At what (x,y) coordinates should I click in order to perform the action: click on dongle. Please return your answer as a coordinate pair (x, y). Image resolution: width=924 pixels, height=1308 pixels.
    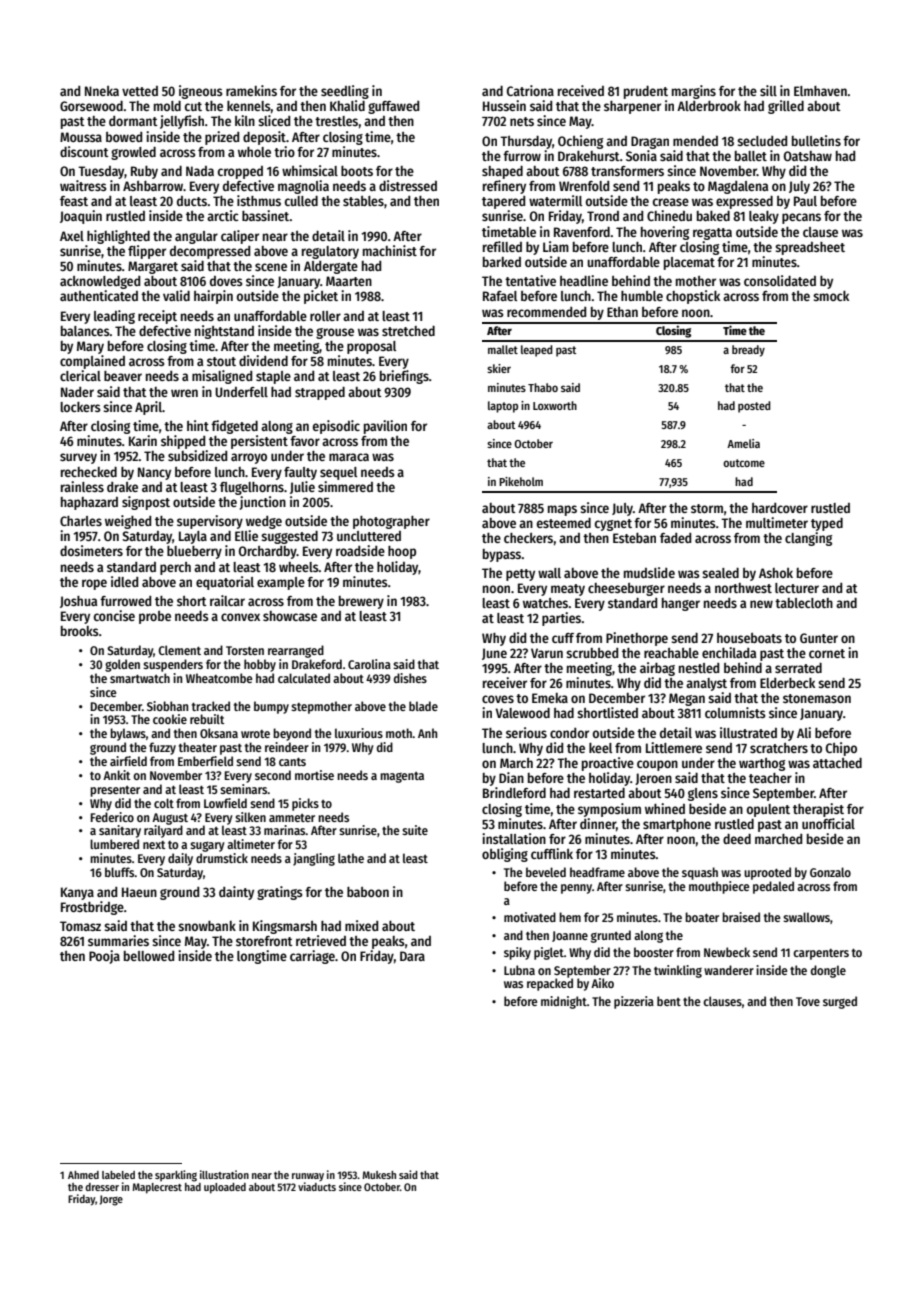
    Looking at the image, I should click on (828, 971).
